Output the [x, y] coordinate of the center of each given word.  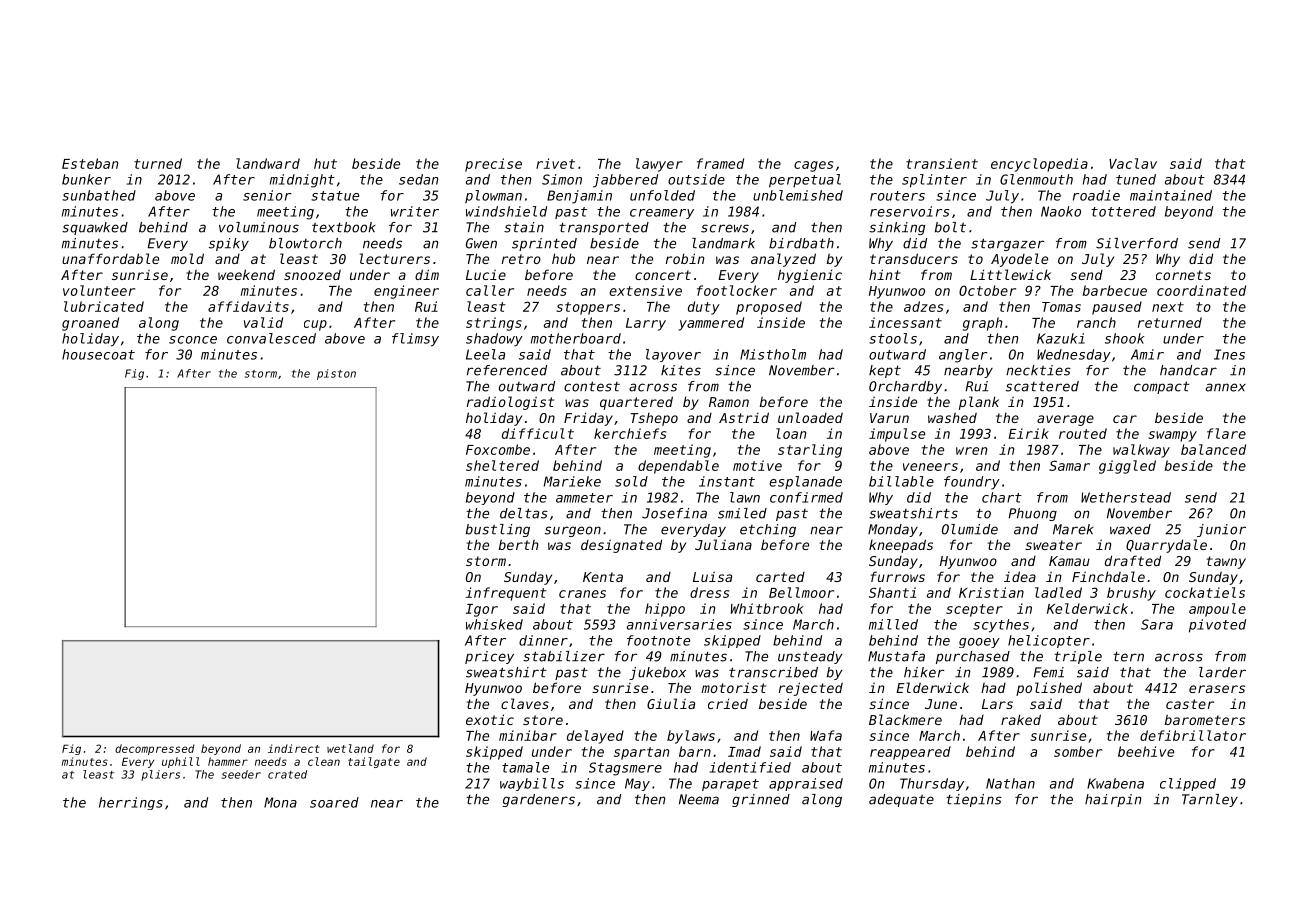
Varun [889, 418]
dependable [678, 467]
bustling [498, 530]
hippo [665, 610]
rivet [555, 163]
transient [942, 163]
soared [334, 802]
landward [268, 163]
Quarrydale [1166, 546]
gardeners [539, 800]
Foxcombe [498, 449]
